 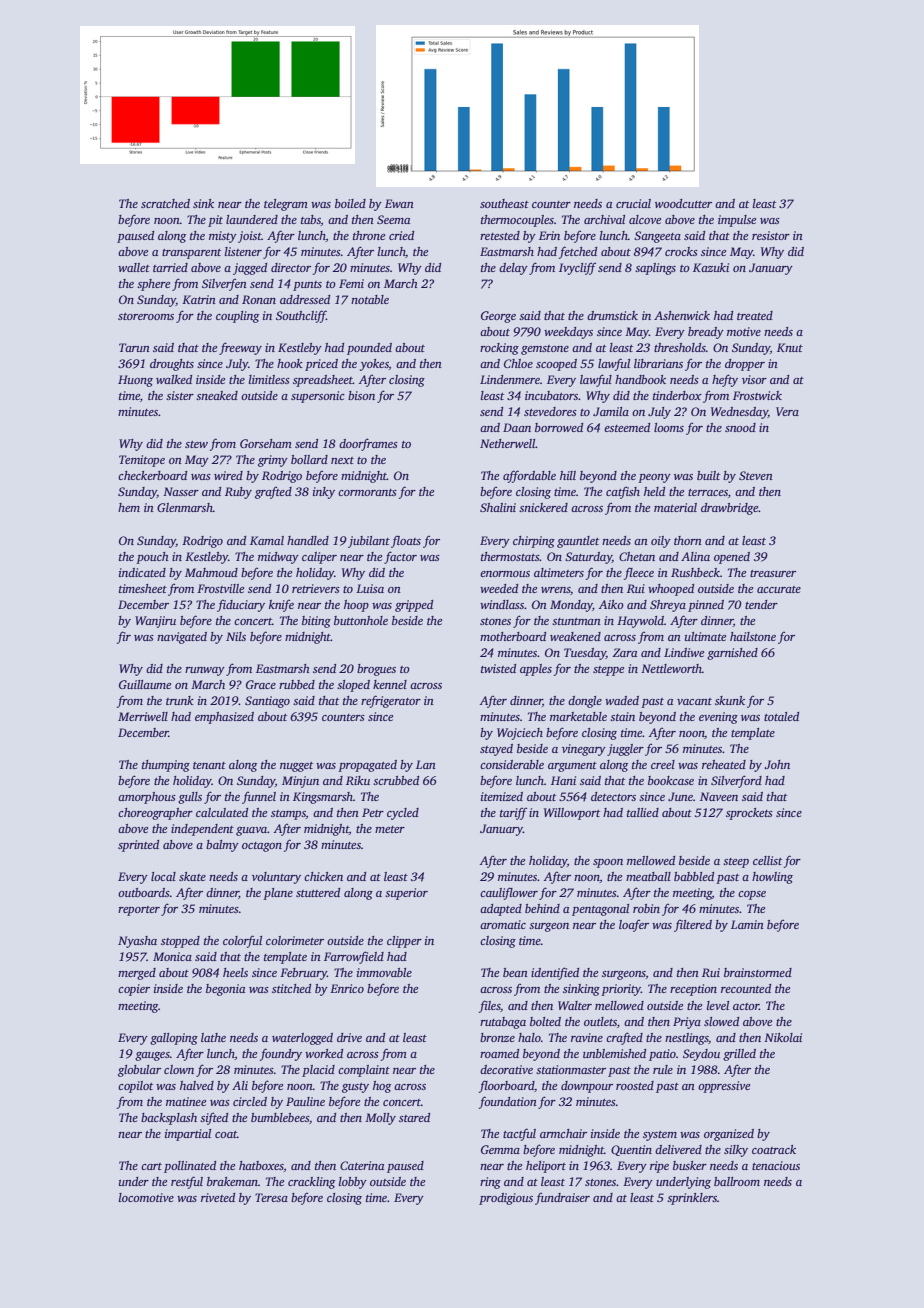 I want to click on fir, so click(x=124, y=637).
